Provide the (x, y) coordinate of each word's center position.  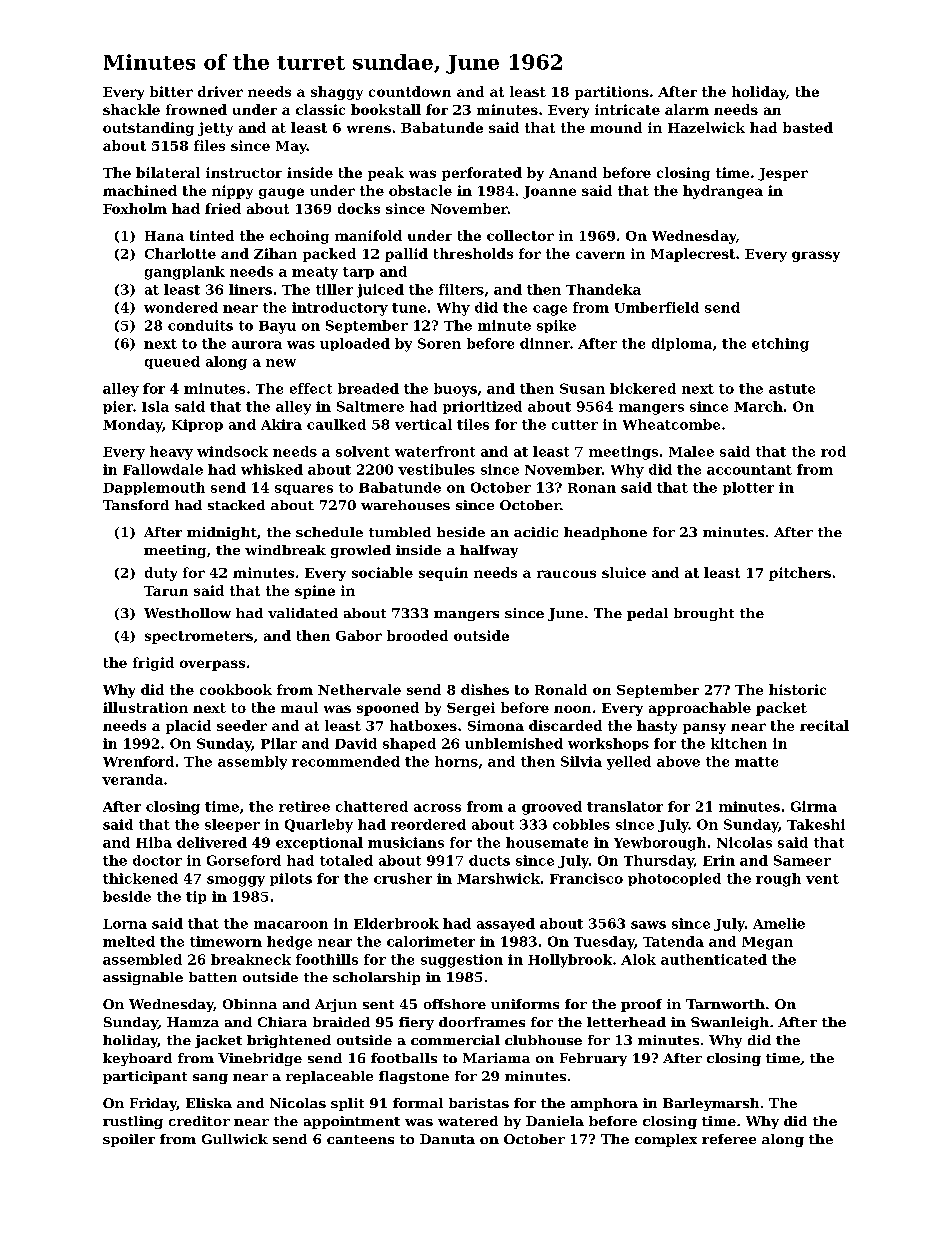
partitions (612, 93)
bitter (171, 91)
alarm (687, 109)
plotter (748, 488)
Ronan (592, 488)
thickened (140, 878)
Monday (132, 426)
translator (625, 806)
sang (210, 1079)
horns (456, 761)
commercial (455, 1040)
